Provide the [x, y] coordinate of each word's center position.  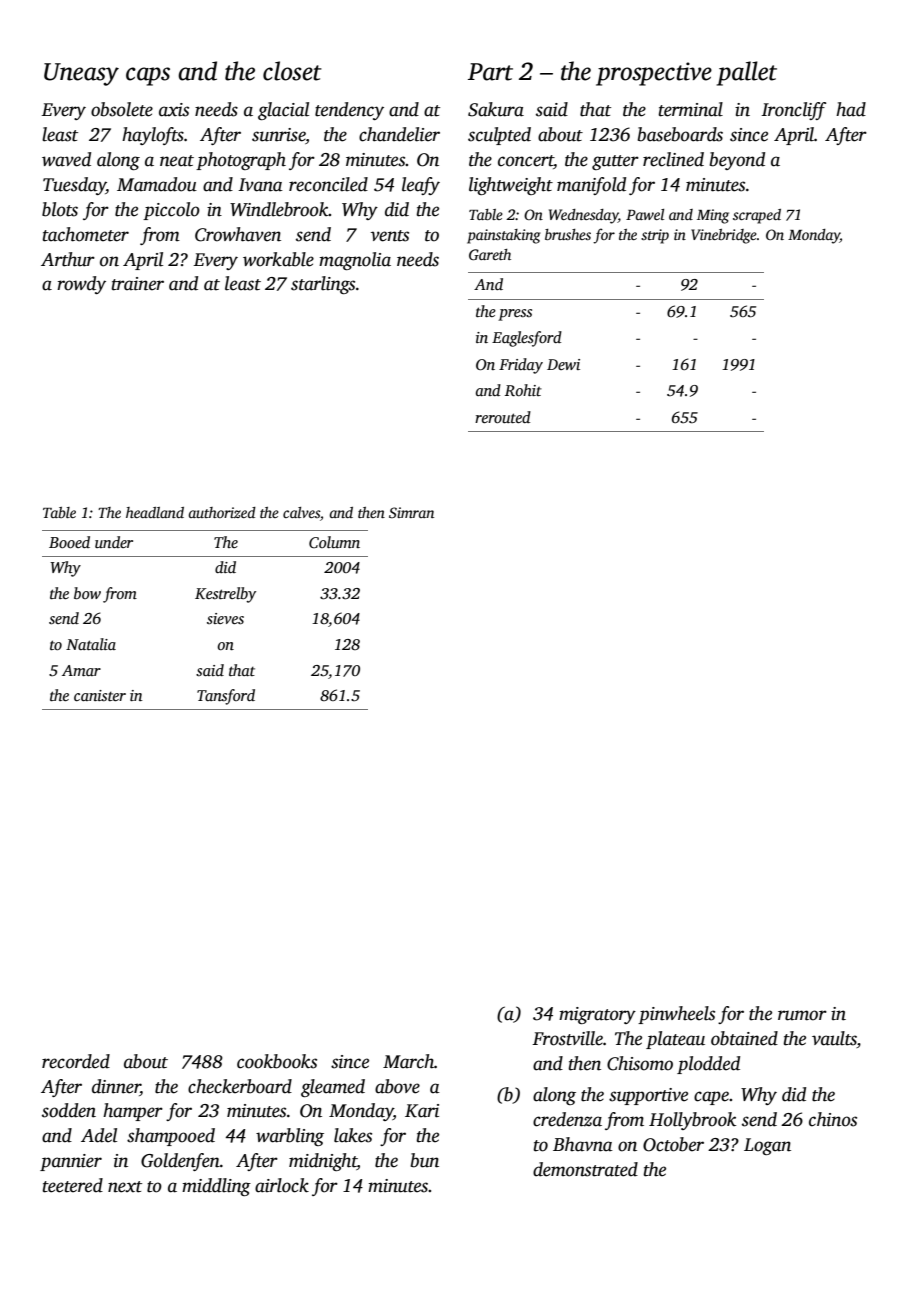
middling [216, 1187]
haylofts [153, 136]
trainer [137, 284]
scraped [757, 216]
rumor [802, 1015]
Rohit [523, 390]
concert [526, 162]
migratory [597, 1015]
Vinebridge [724, 236]
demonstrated [585, 1169]
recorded [76, 1061]
